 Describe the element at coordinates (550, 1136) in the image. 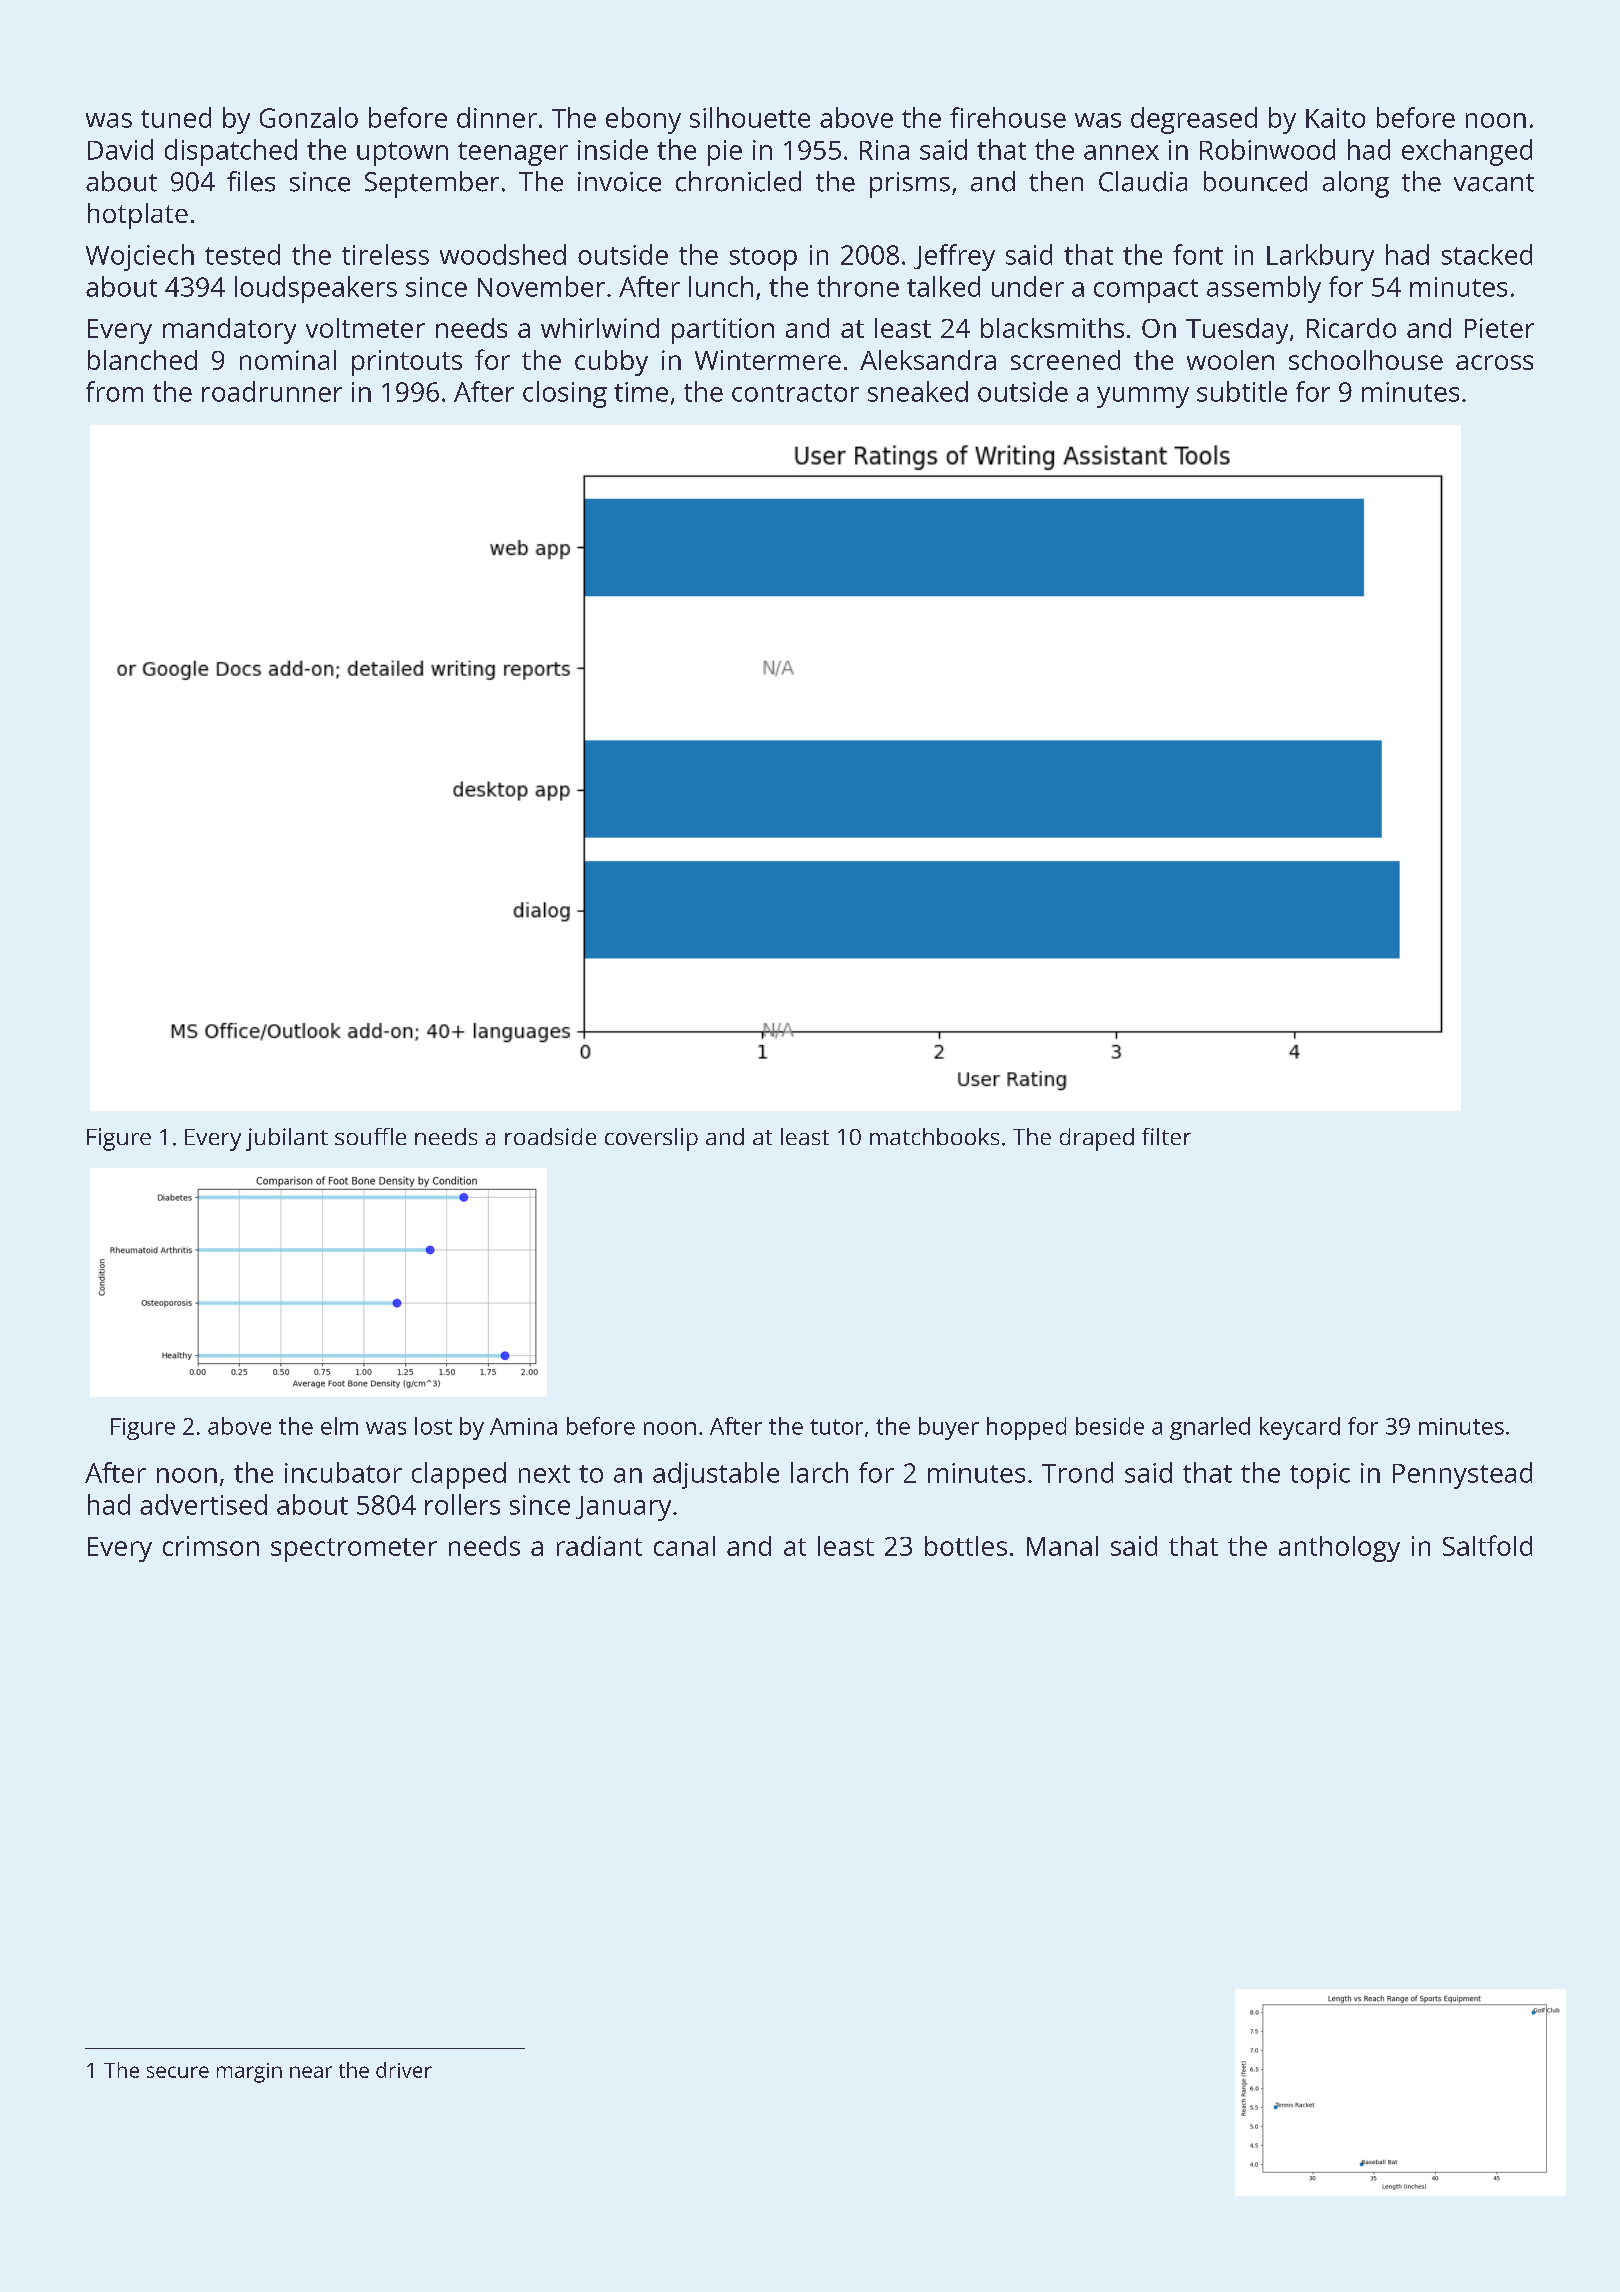

I see `roadside` at that location.
